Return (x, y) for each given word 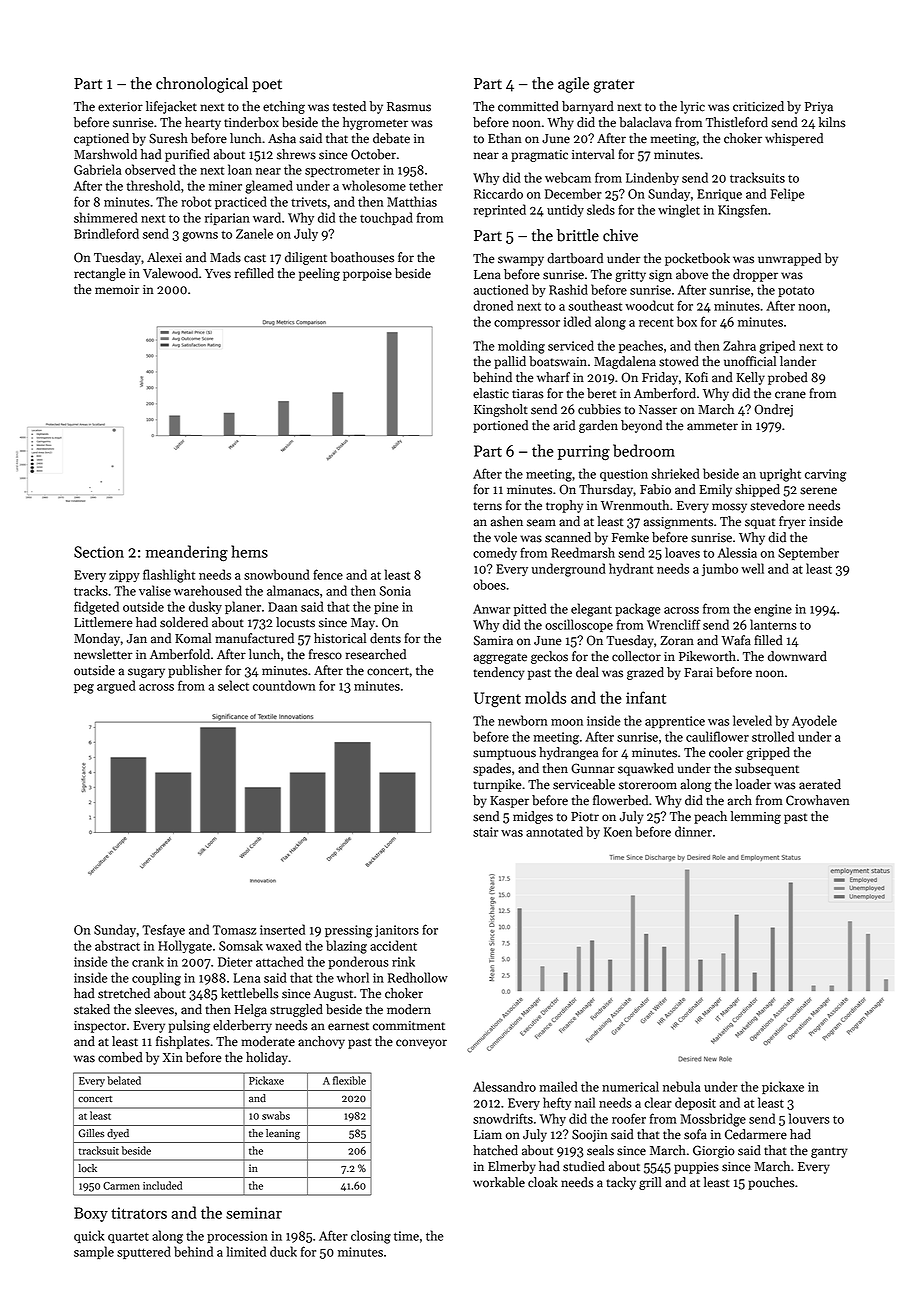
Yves (218, 274)
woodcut (649, 305)
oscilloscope (579, 625)
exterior (120, 107)
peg (84, 689)
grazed (645, 673)
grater (614, 86)
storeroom (648, 785)
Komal (193, 638)
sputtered (144, 1252)
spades (492, 769)
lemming (756, 817)
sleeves (154, 1009)
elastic (491, 393)
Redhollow (418, 977)
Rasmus (409, 107)
